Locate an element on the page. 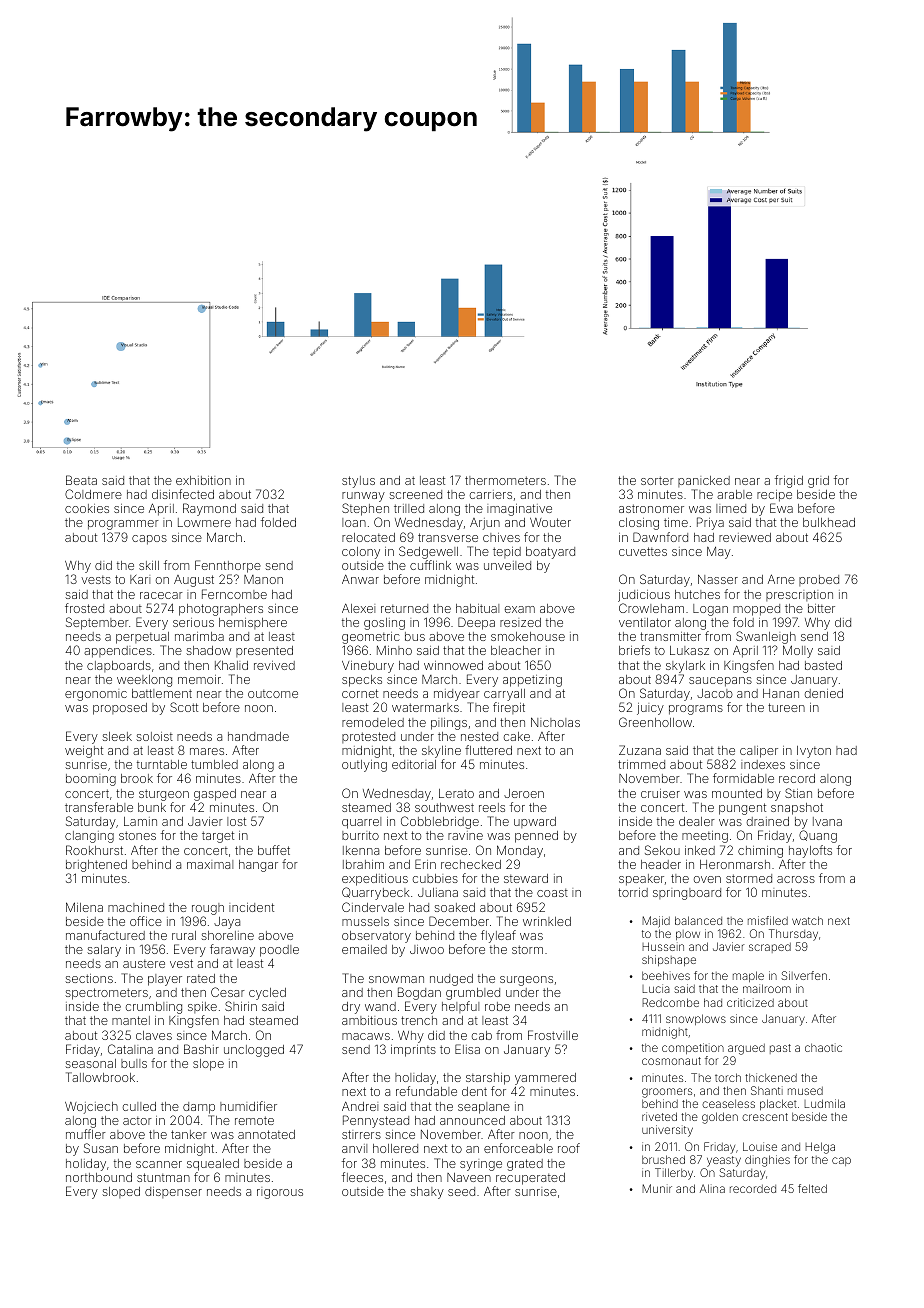 This image has height=1308, width=924. beehives is located at coordinates (666, 975).
